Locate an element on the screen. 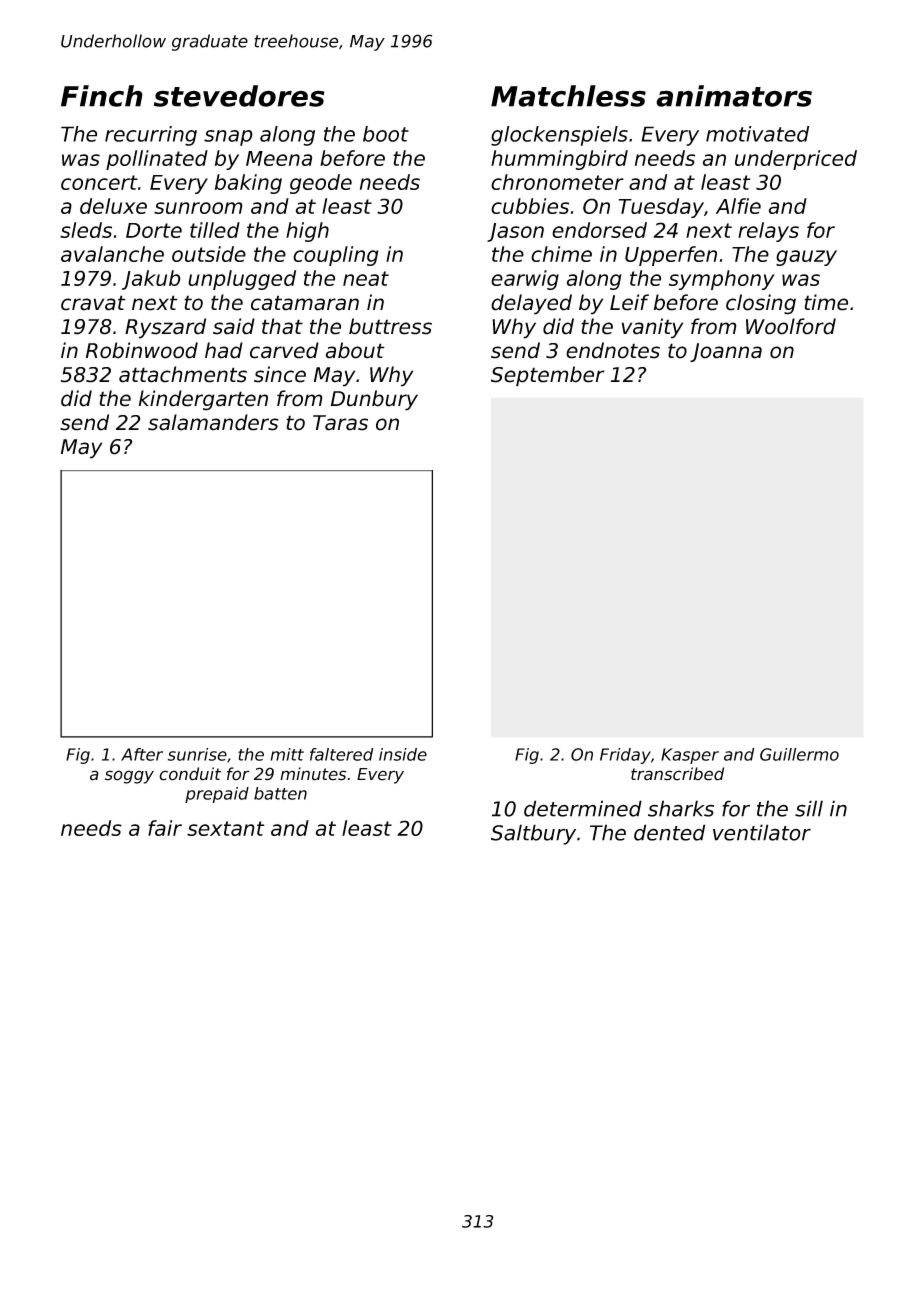 The width and height of the screenshot is (924, 1311). batten is located at coordinates (280, 793).
